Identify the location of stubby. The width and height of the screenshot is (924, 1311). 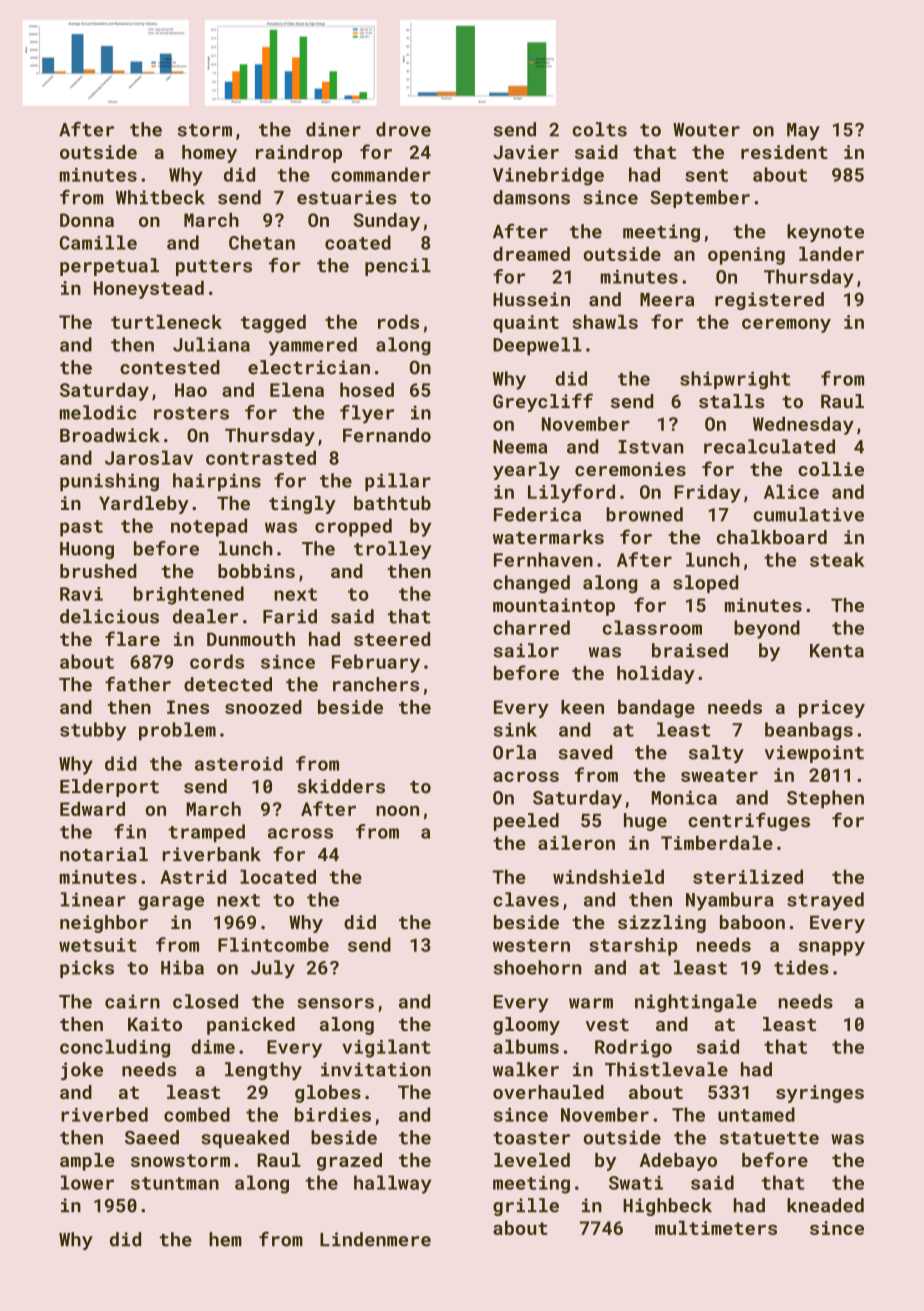
(93, 731).
